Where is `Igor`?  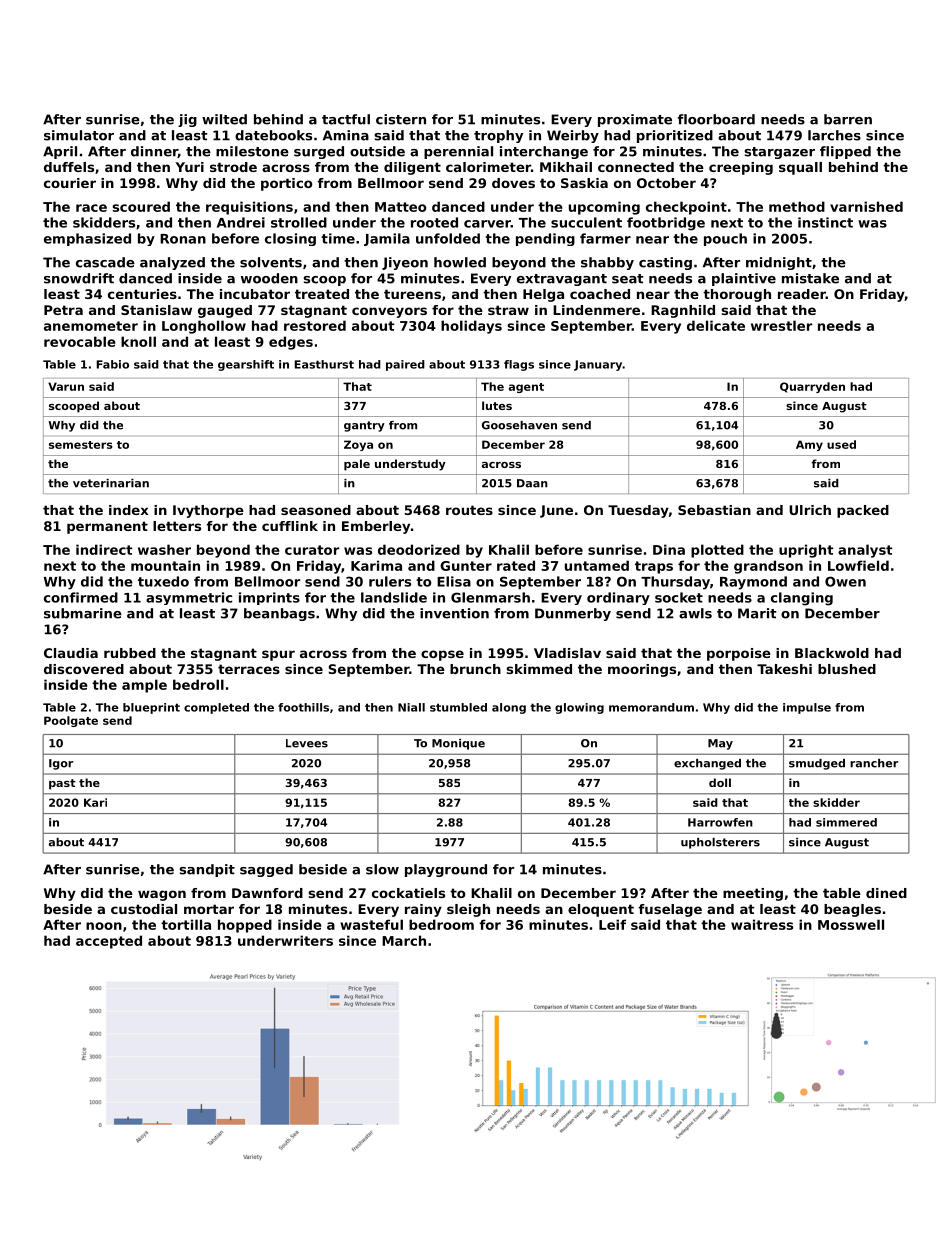
Igor is located at coordinates (61, 764).
